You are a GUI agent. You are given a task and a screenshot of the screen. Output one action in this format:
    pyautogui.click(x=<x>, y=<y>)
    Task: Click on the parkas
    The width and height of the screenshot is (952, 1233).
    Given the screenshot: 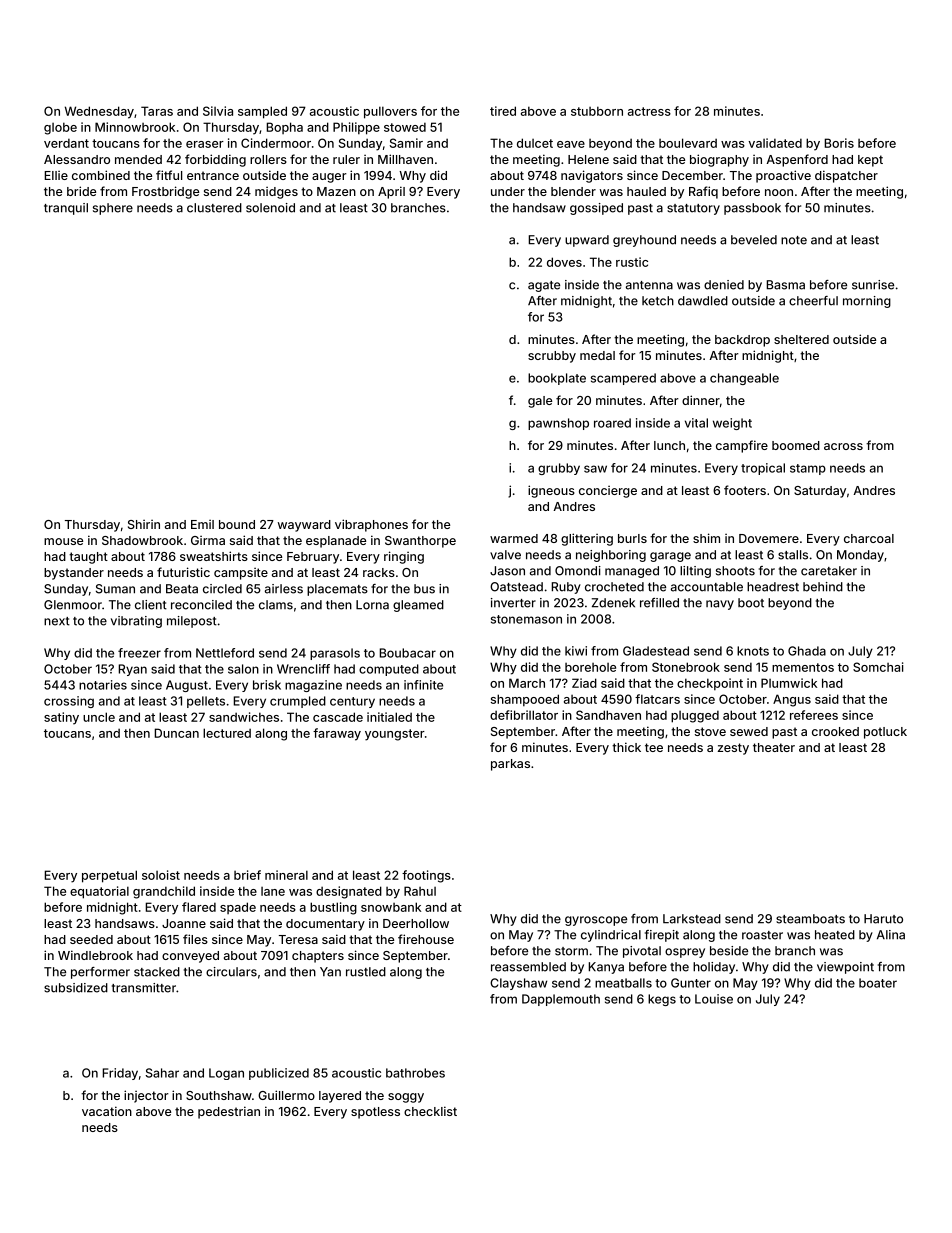 What is the action you would take?
    pyautogui.click(x=510, y=765)
